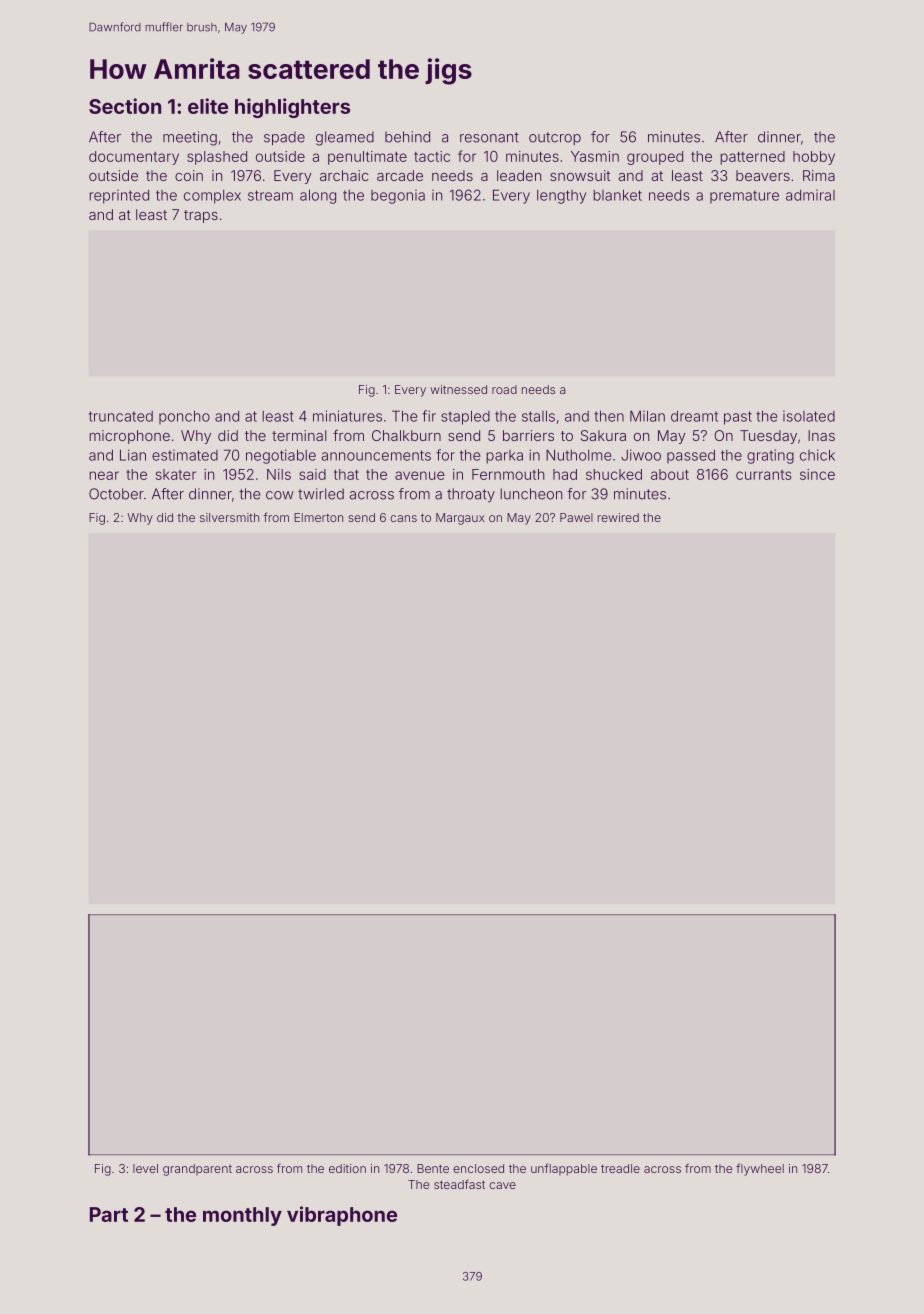  I want to click on treadle, so click(620, 1168).
